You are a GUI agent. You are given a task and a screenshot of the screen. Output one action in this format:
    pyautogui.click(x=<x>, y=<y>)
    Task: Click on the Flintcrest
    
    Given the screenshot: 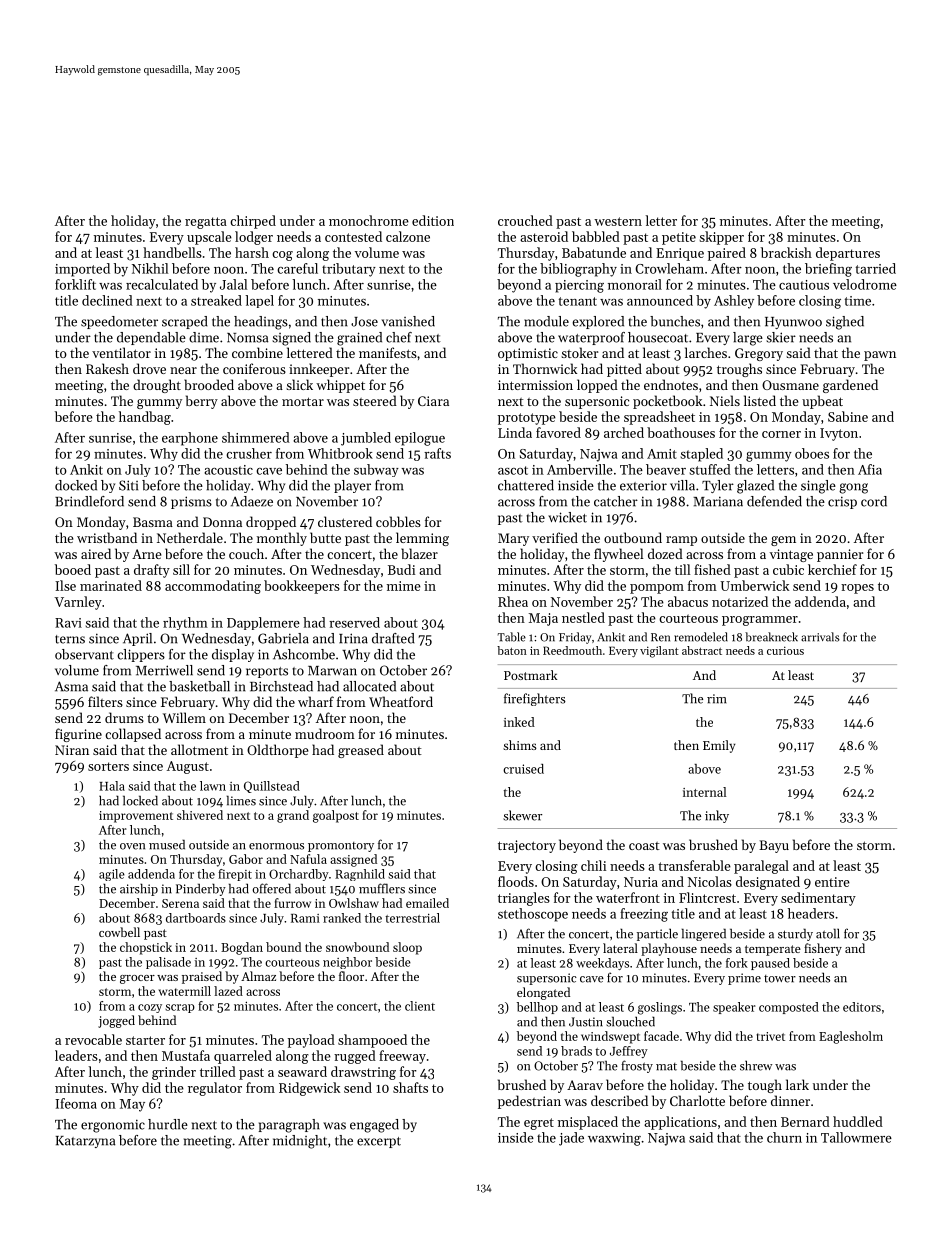 What is the action you would take?
    pyautogui.click(x=707, y=897)
